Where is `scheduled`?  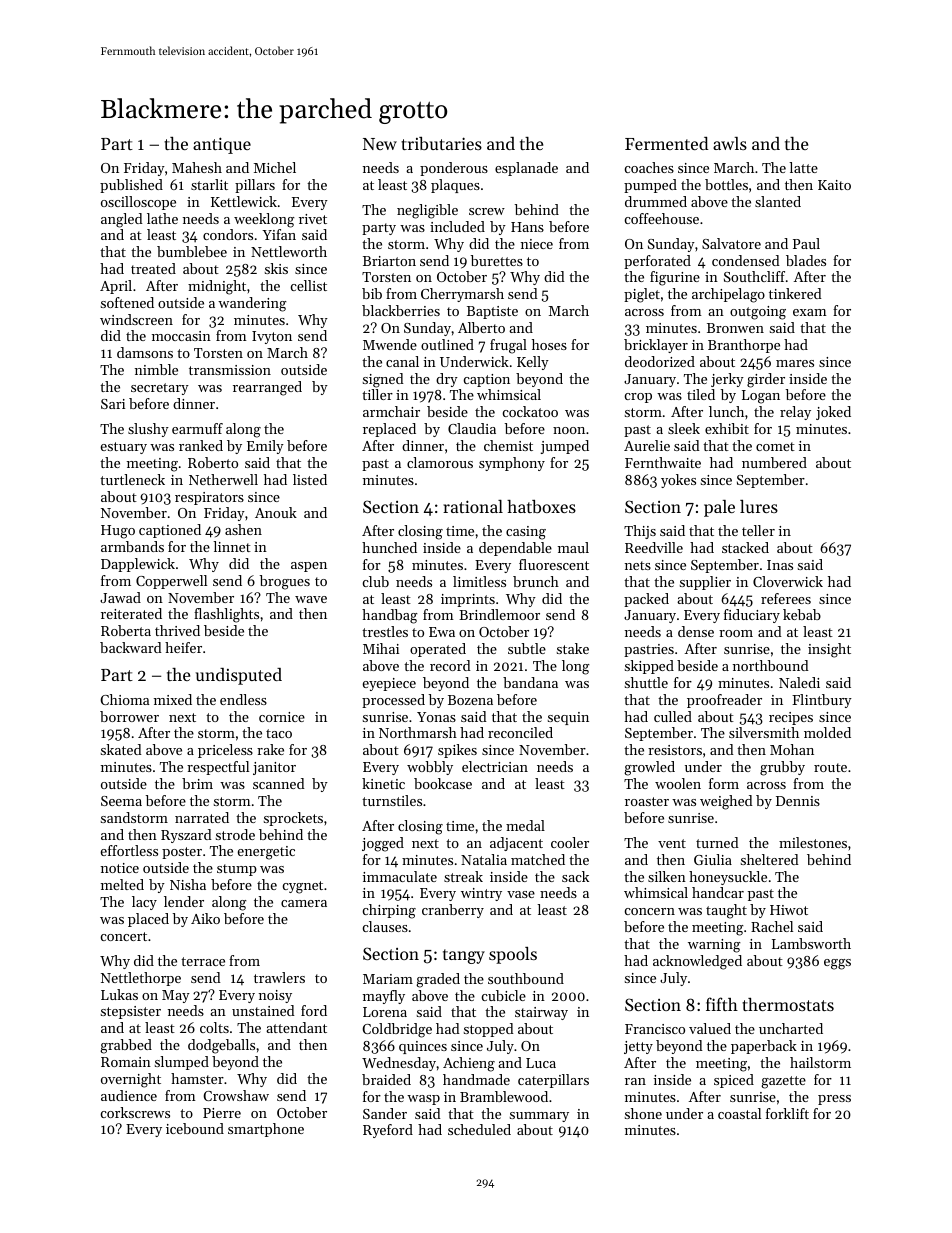
scheduled is located at coordinates (479, 1129).
